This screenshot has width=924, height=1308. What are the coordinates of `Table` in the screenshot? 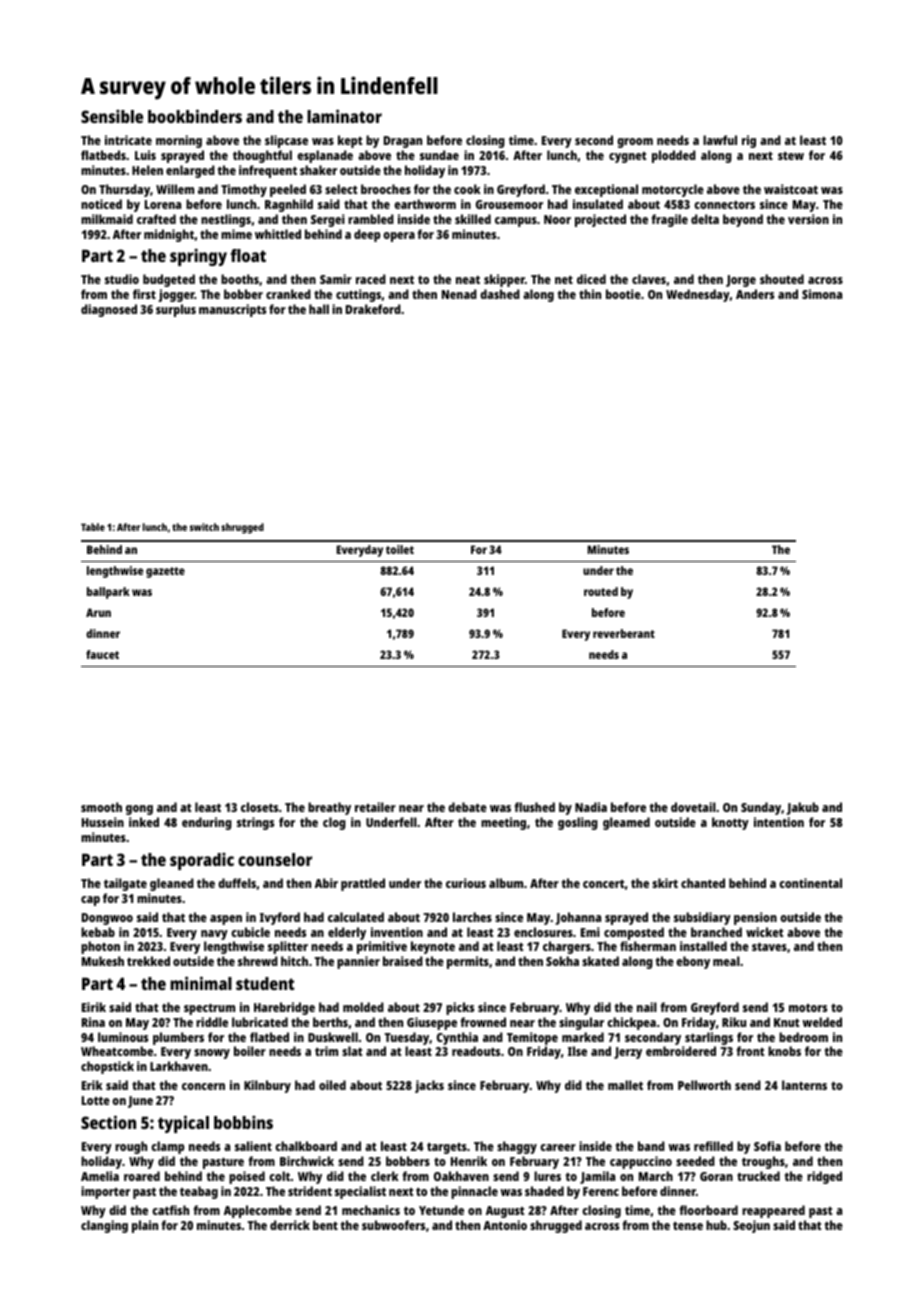 It's located at (93, 527).
